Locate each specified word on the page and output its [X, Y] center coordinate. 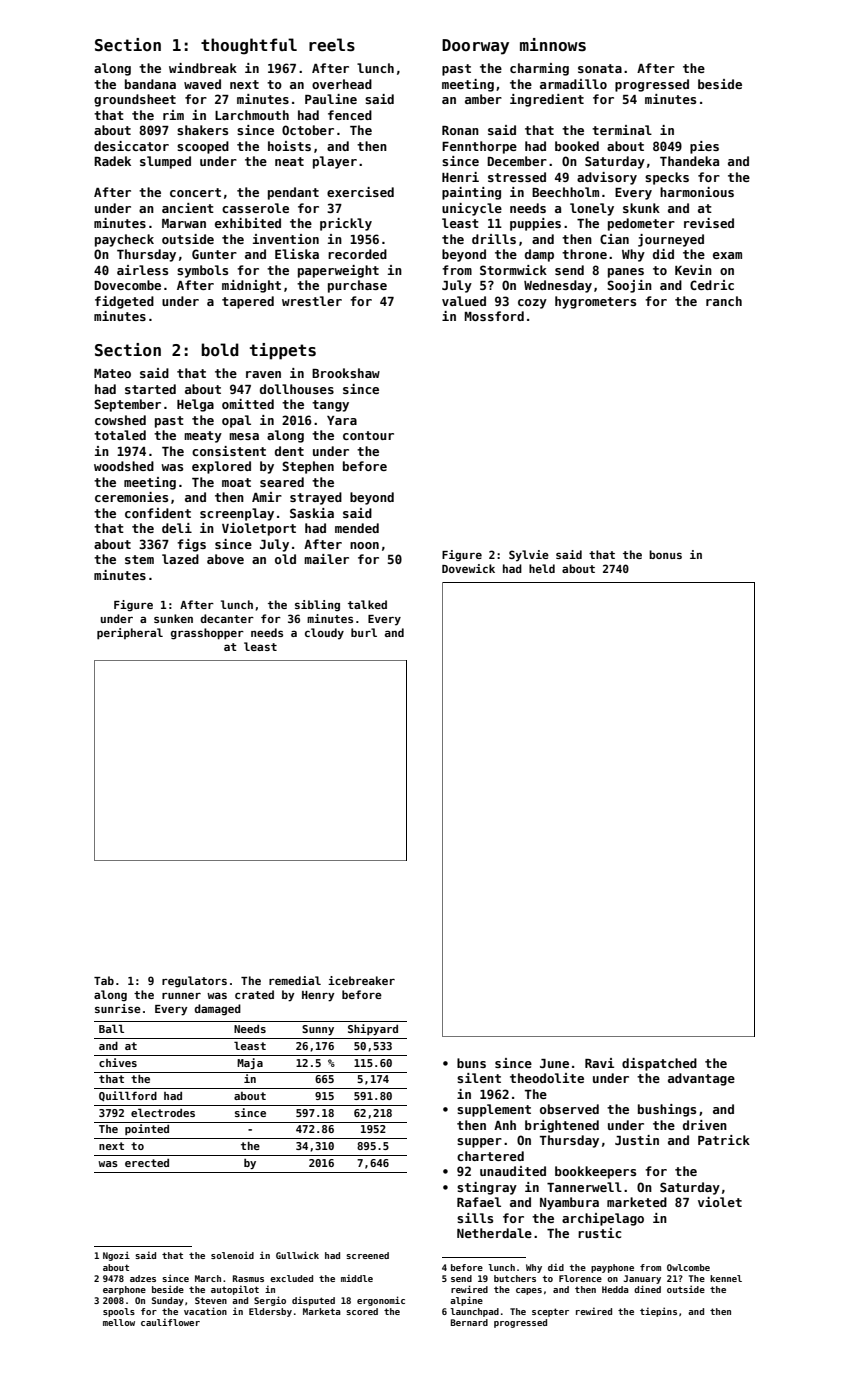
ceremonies [131, 497]
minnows [553, 45]
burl [364, 632]
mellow [119, 1322]
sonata [600, 68]
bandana [150, 84]
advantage [701, 1079]
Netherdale [494, 1233]
